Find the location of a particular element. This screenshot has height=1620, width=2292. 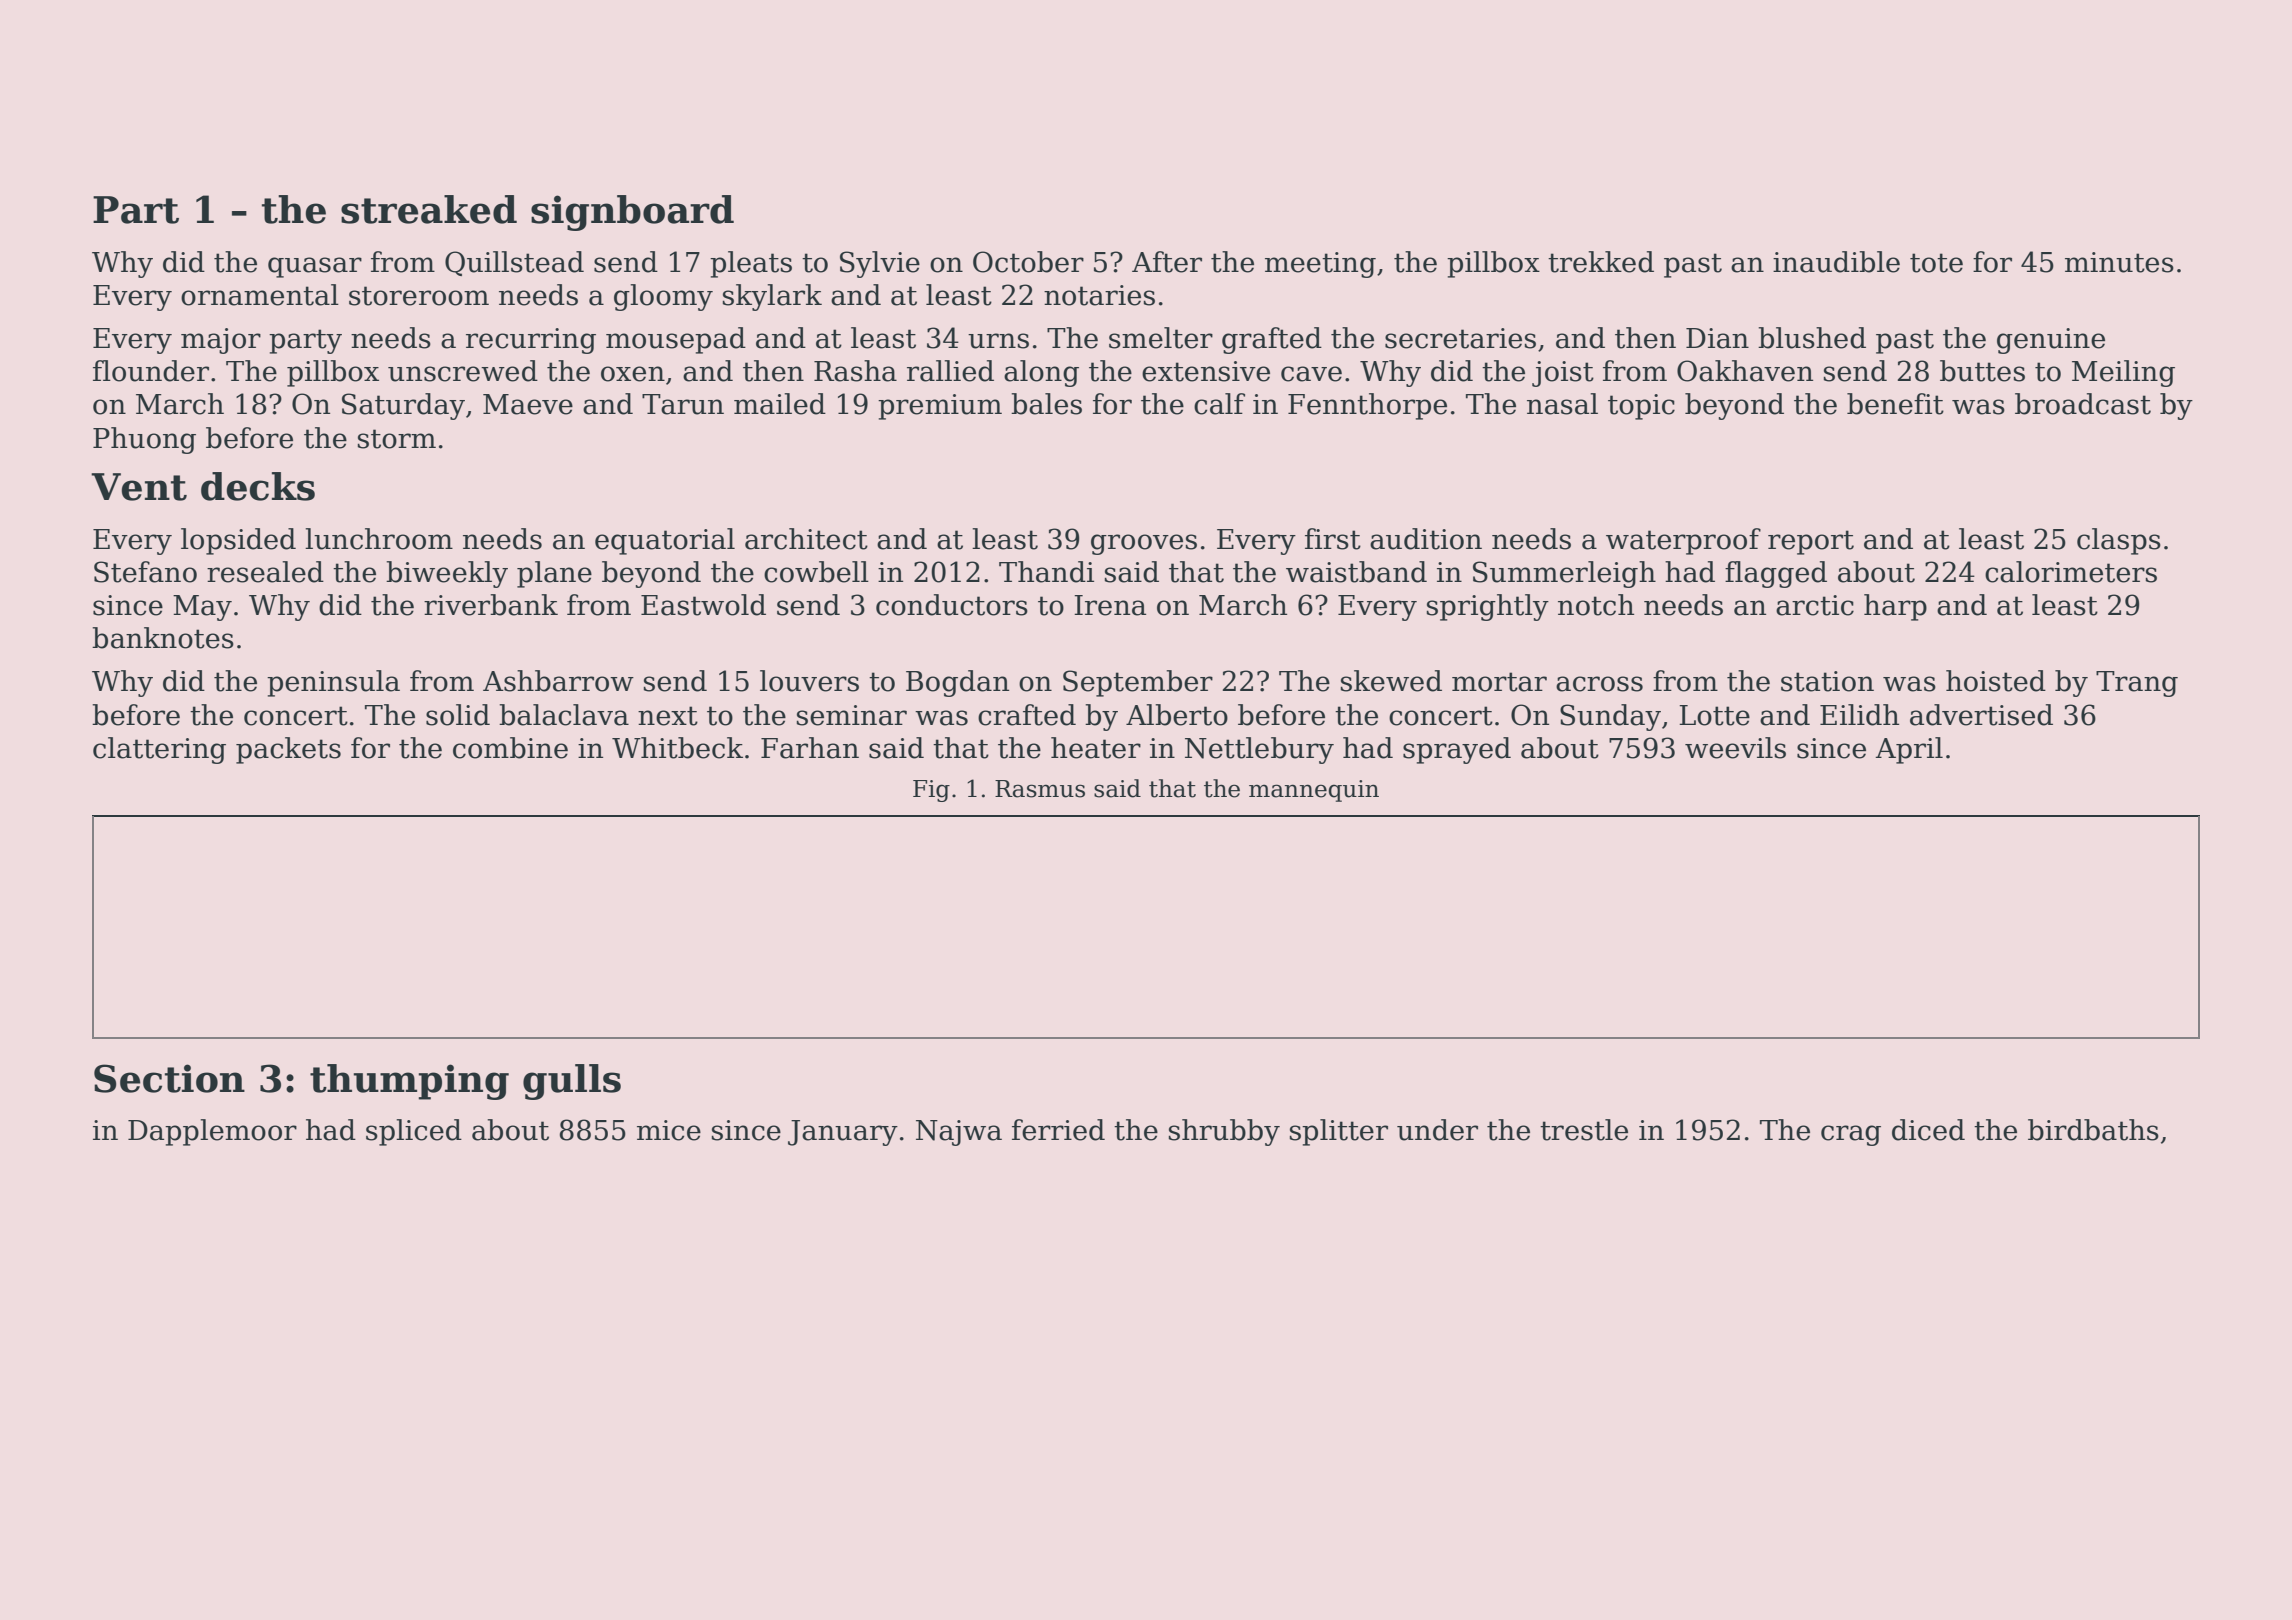

meeting is located at coordinates (1320, 265).
